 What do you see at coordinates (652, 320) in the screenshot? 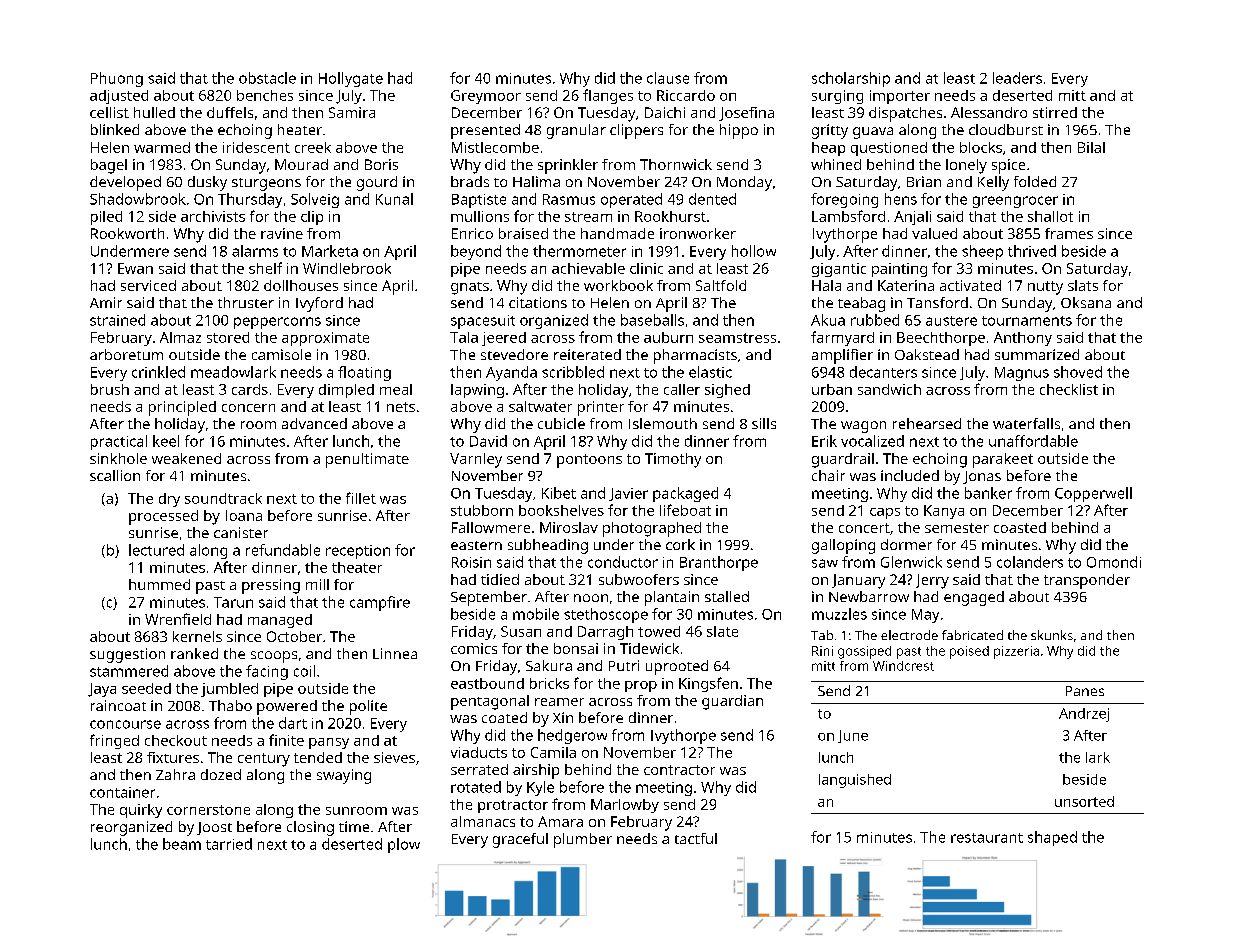
I see `baseballs` at bounding box center [652, 320].
